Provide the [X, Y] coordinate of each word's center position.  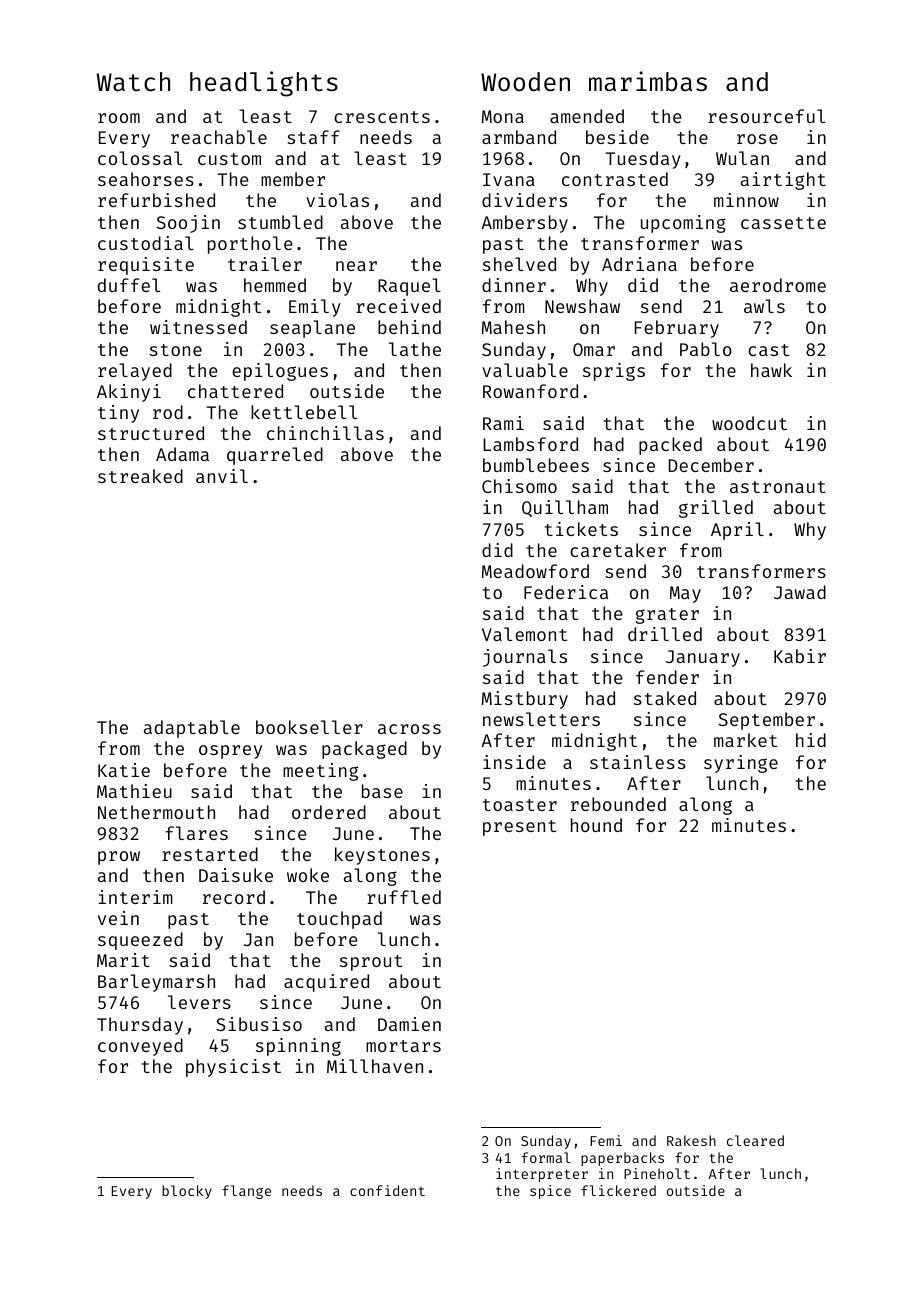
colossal [140, 158]
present [519, 828]
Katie [124, 770]
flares [196, 833]
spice [550, 1192]
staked [665, 698]
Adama [182, 454]
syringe [741, 764]
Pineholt [657, 1173]
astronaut [778, 487]
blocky [187, 1192]
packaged [364, 750]
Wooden [525, 82]
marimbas [648, 81]
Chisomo [519, 486]
